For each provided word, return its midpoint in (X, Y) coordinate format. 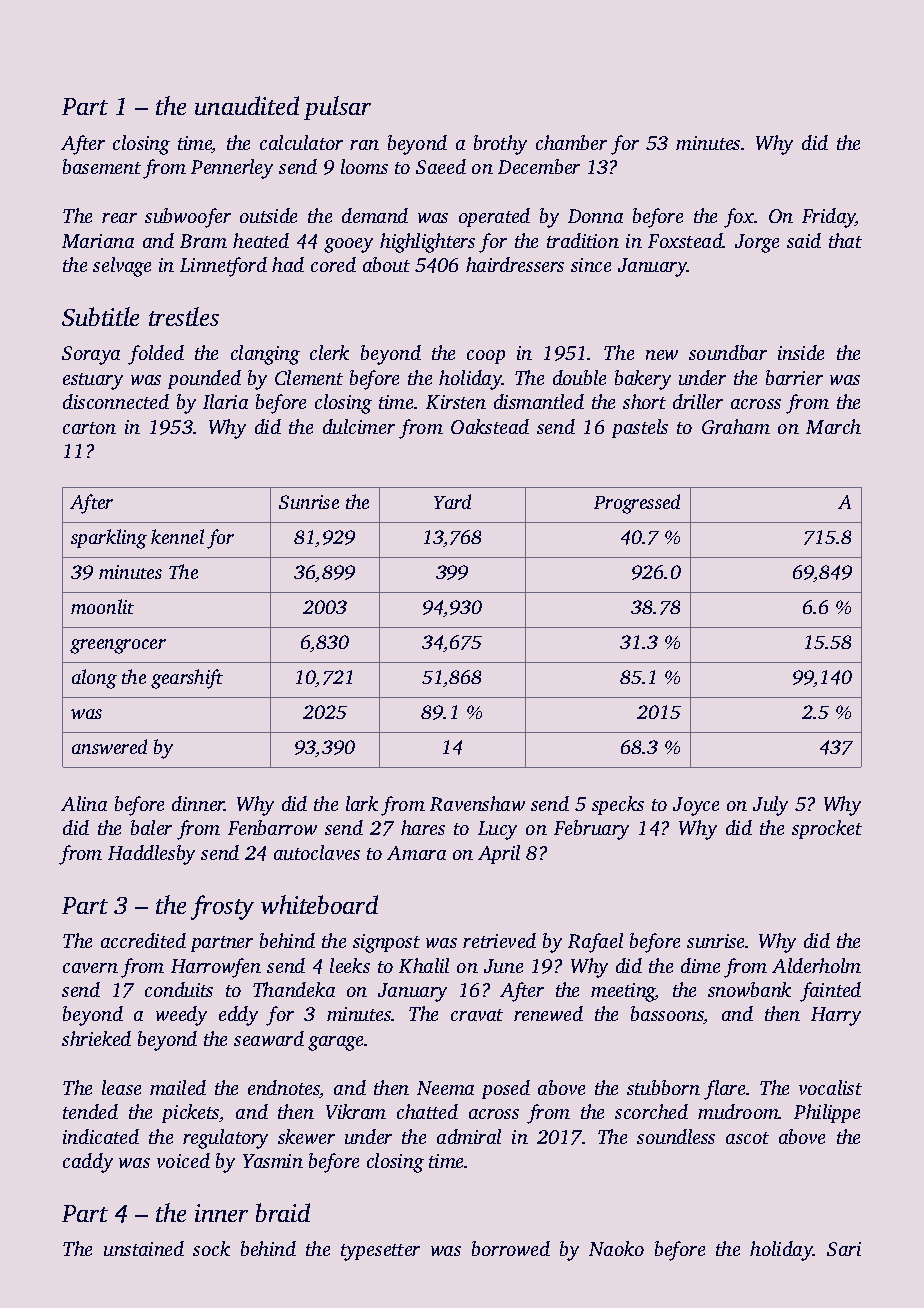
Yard (452, 501)
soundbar (728, 352)
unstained (144, 1248)
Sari (844, 1249)
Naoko (616, 1248)
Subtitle (100, 316)
